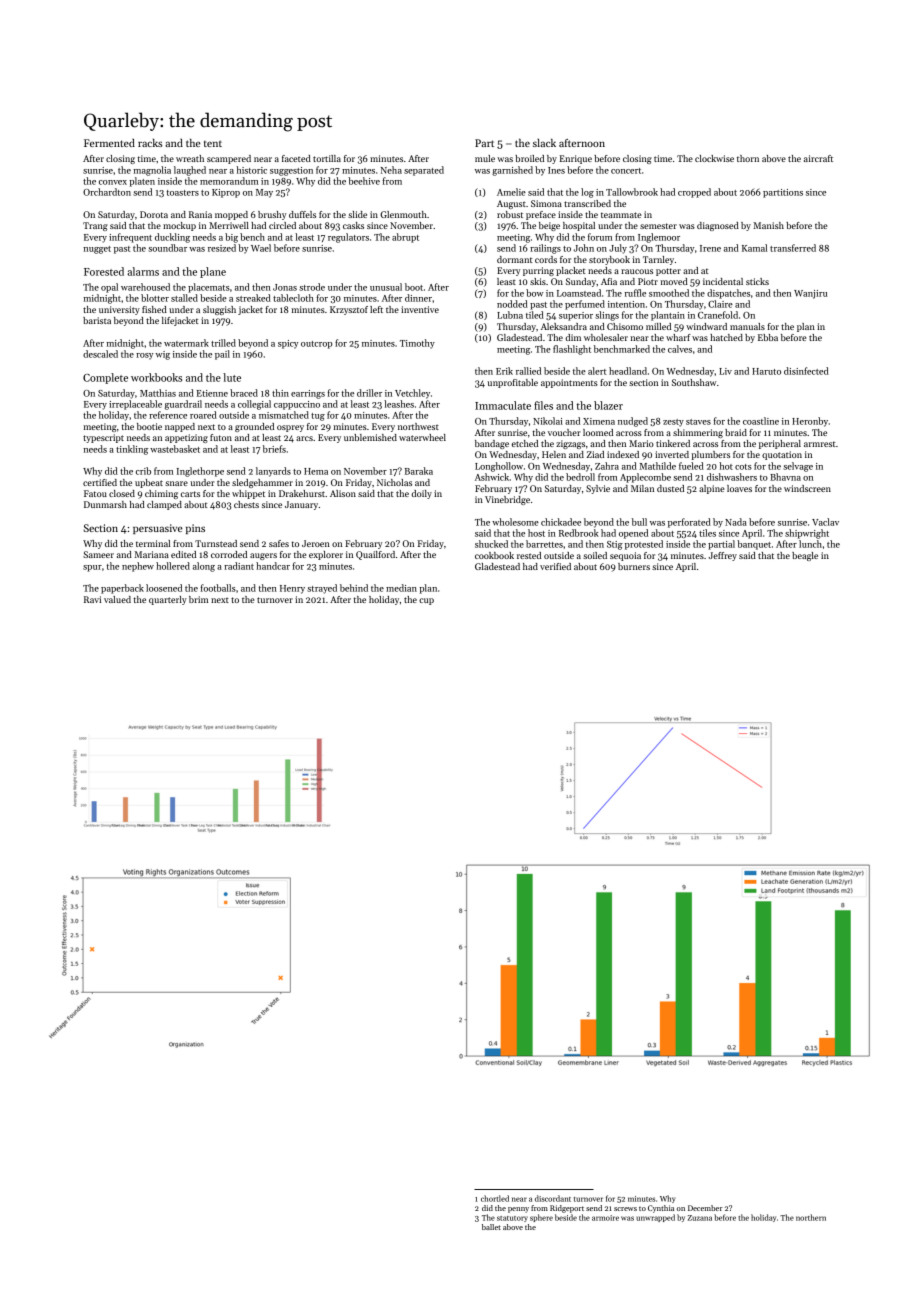 This screenshot has height=1308, width=924. I want to click on Dunmarsh, so click(105, 504).
